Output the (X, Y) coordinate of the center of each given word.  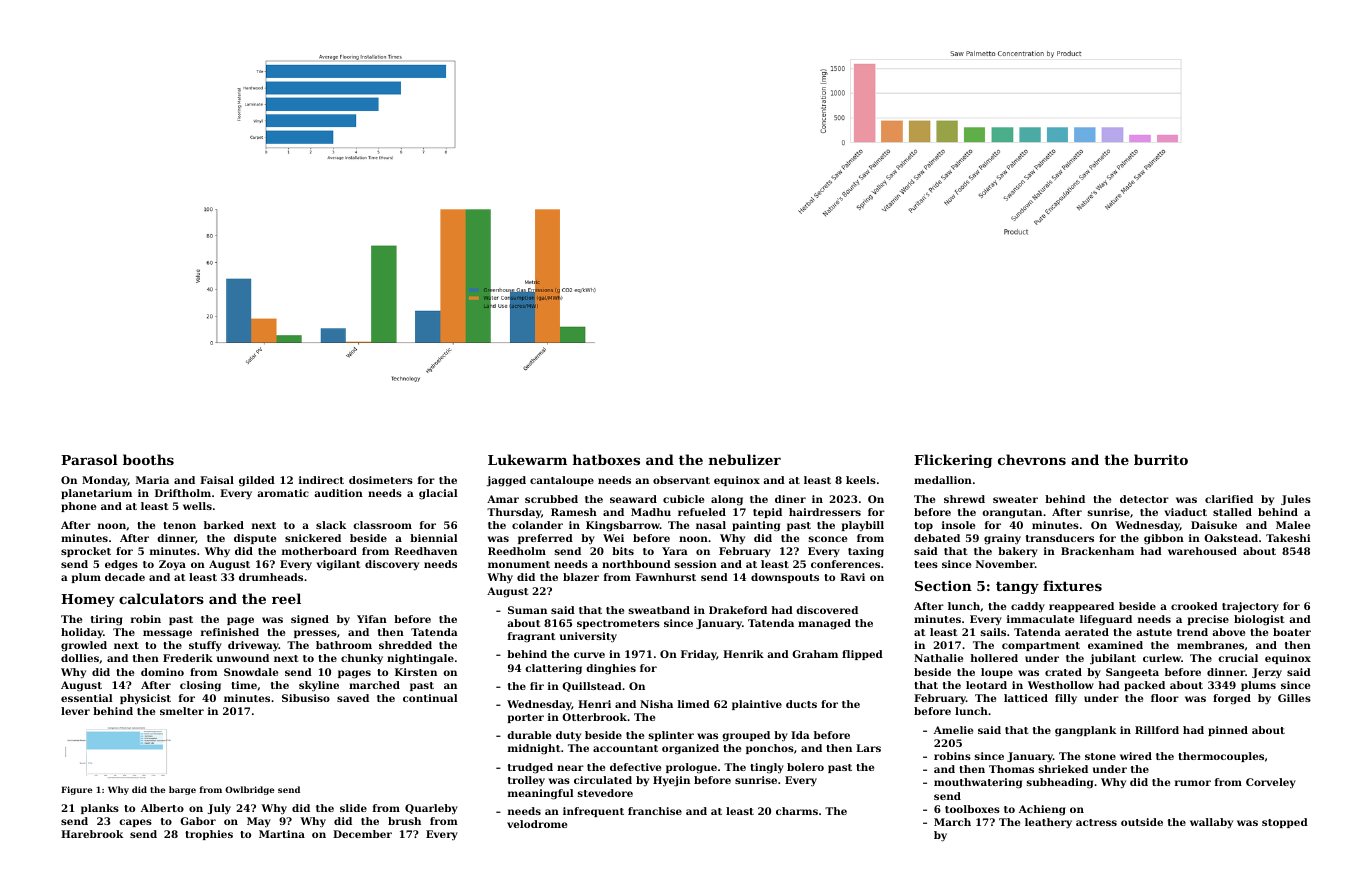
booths (148, 459)
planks (100, 809)
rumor (1193, 783)
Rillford (1157, 730)
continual (430, 698)
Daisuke (1214, 525)
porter (526, 718)
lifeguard (1106, 620)
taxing (866, 552)
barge (182, 790)
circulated (603, 780)
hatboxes (606, 459)
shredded (405, 645)
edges (121, 565)
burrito (1161, 459)
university (588, 637)
